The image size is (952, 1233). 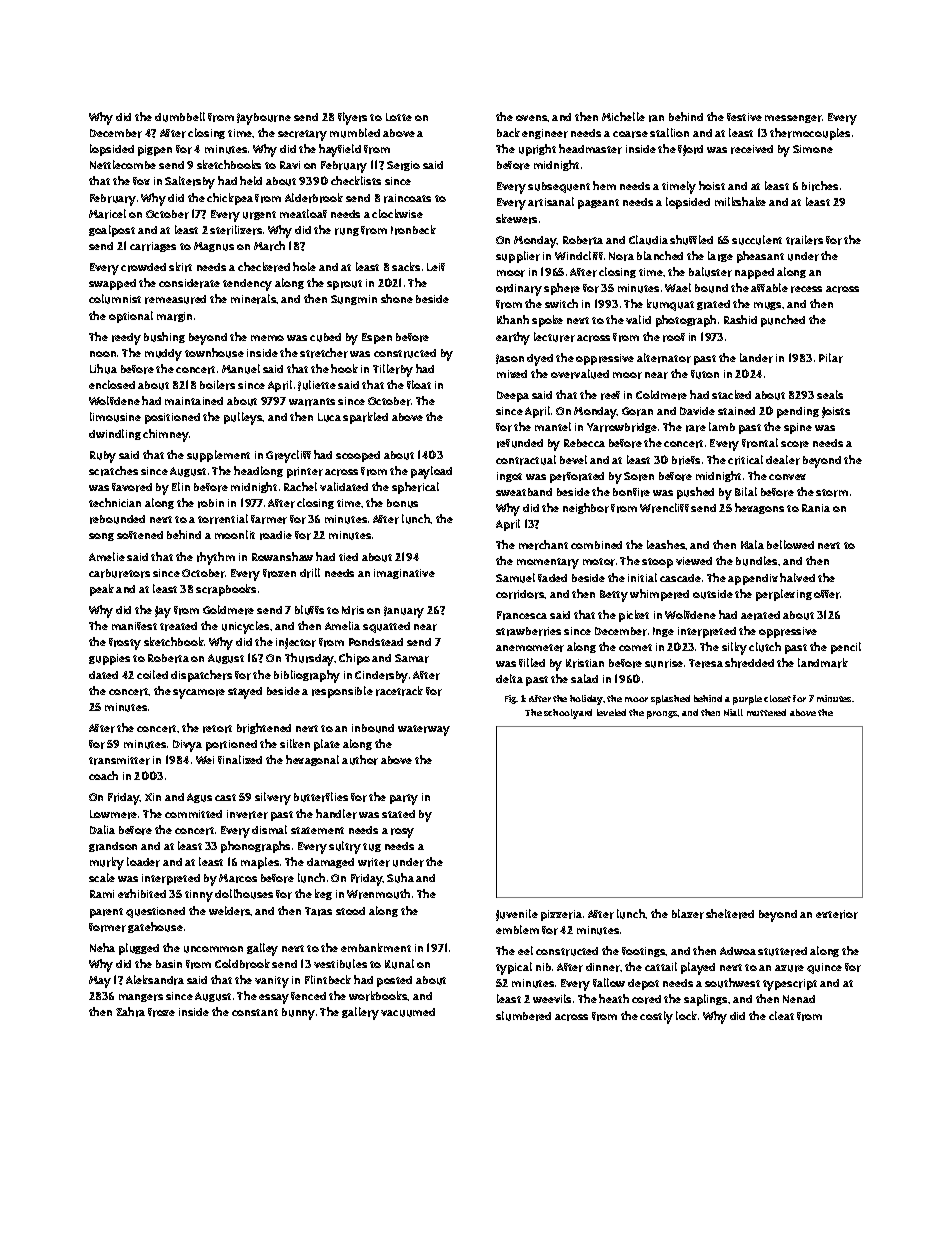 I want to click on ovens, so click(x=532, y=118).
